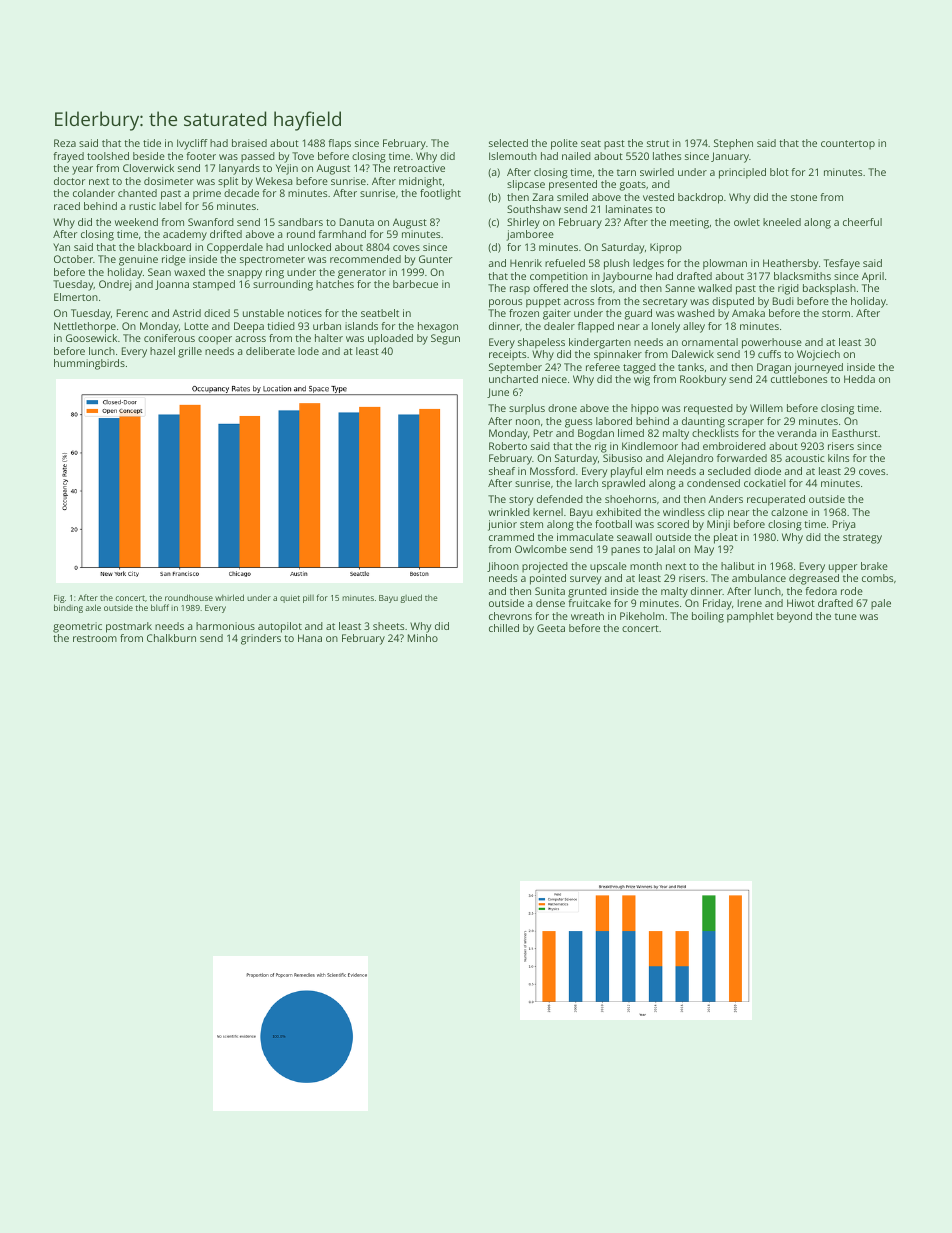 The image size is (952, 1233). I want to click on Zara, so click(542, 197).
